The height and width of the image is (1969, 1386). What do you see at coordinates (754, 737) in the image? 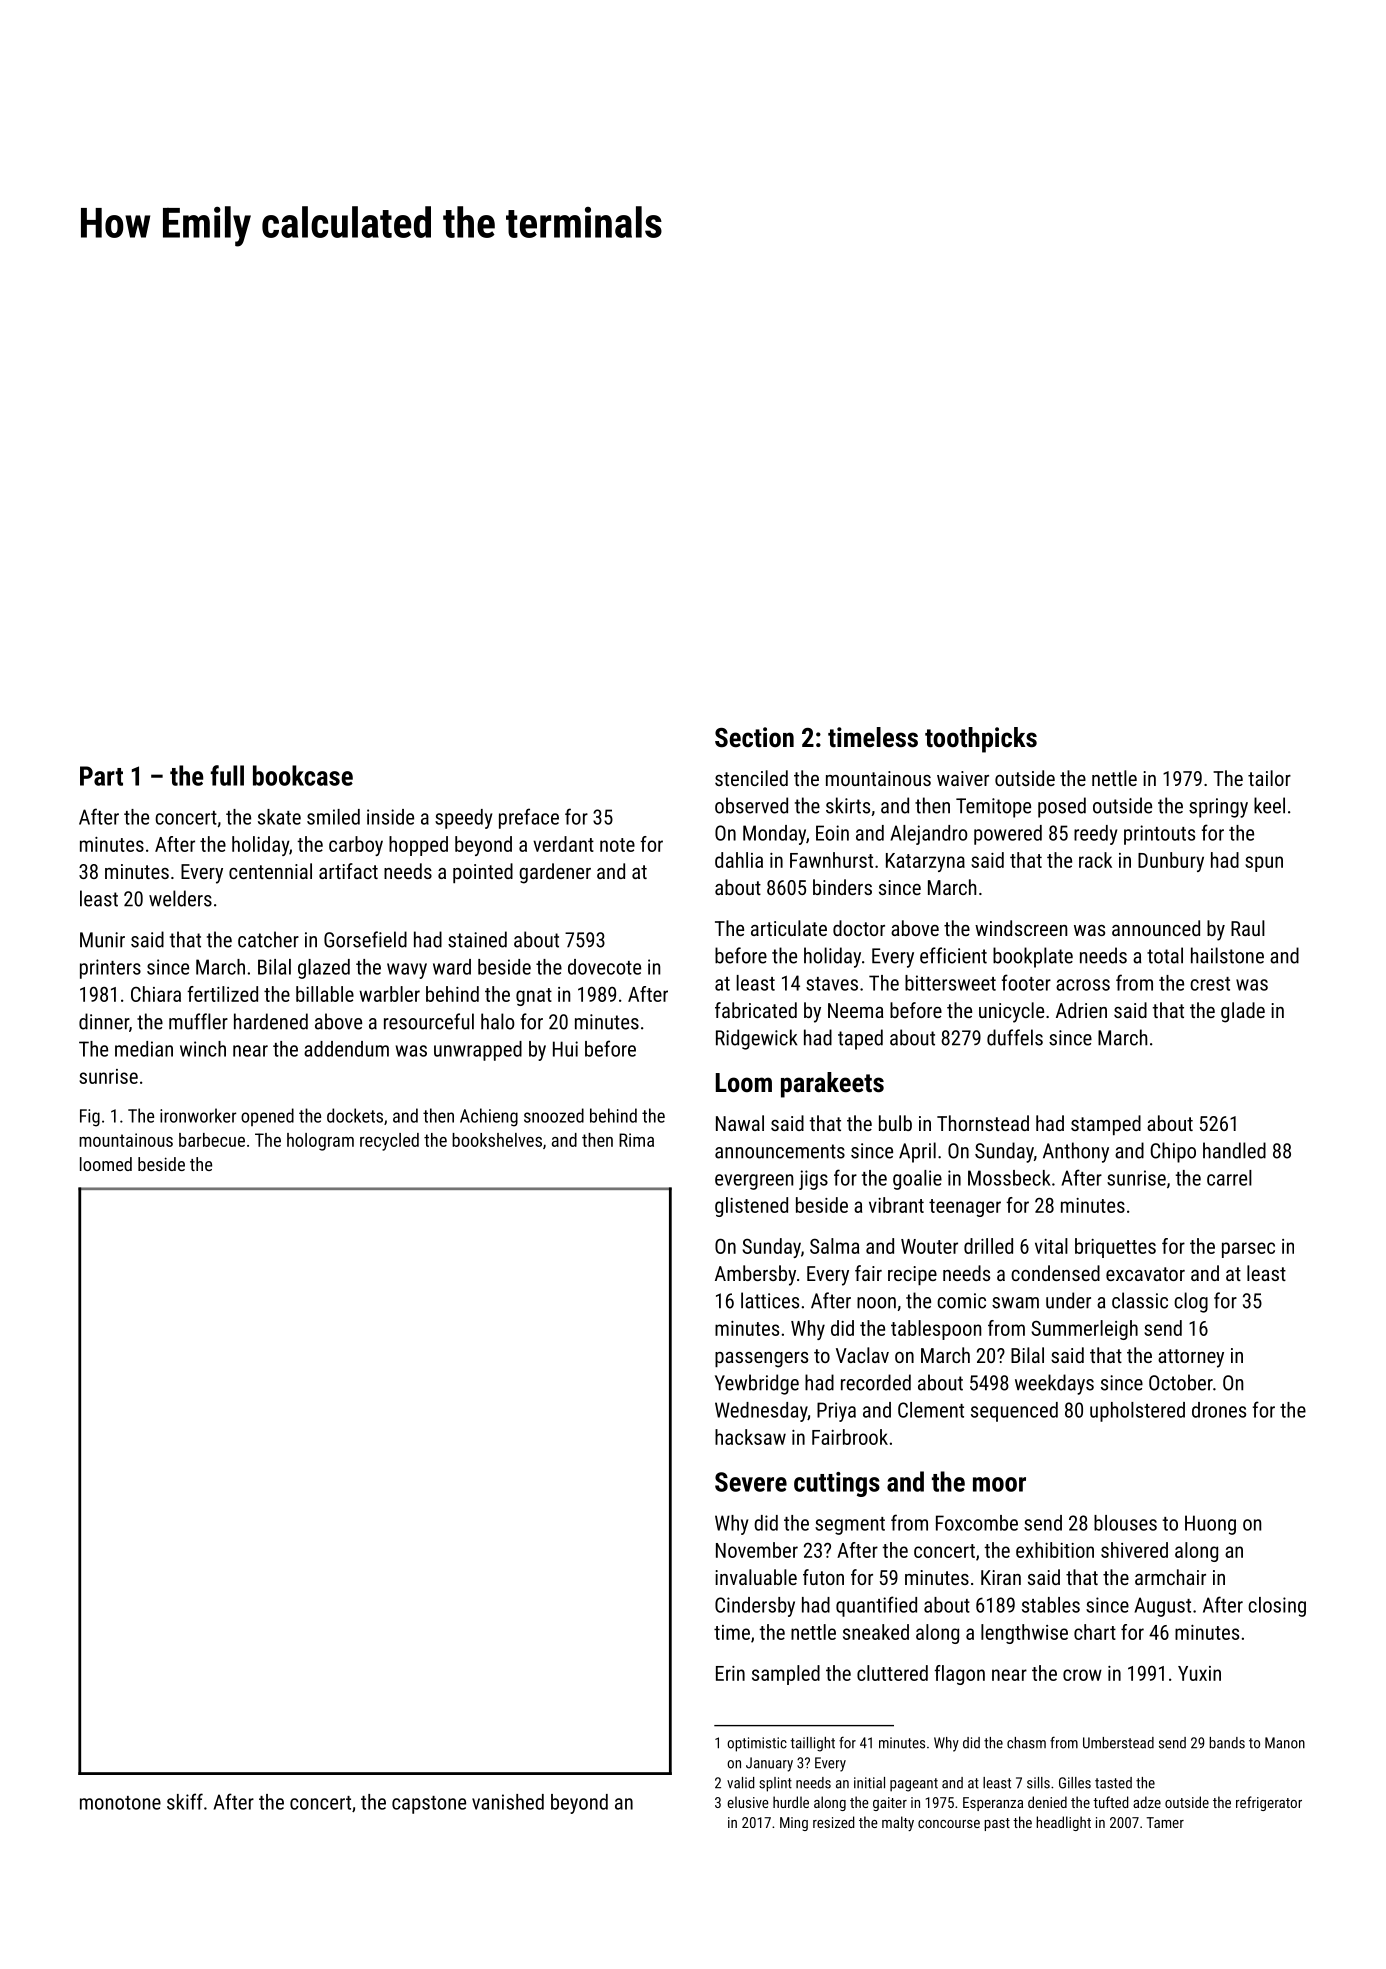
I see `Section` at bounding box center [754, 737].
